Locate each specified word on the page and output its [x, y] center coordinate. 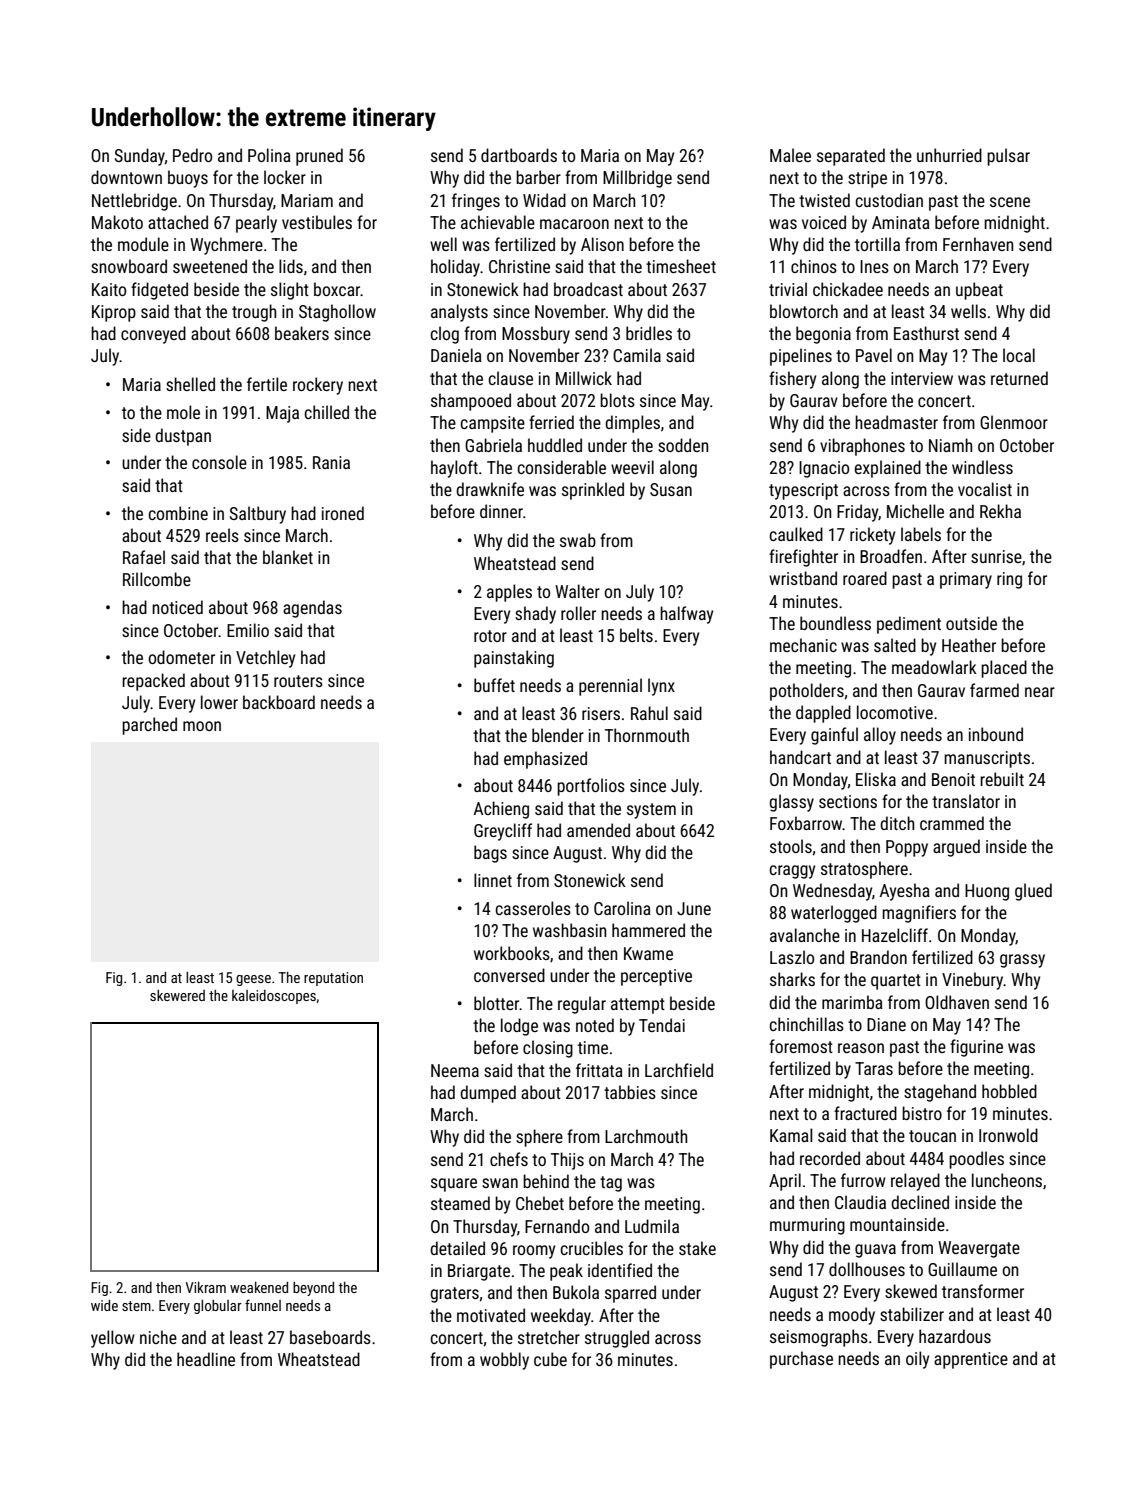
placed [1004, 669]
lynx [661, 687]
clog [444, 335]
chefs [509, 1159]
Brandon [878, 957]
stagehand [940, 1093]
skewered [177, 995]
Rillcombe [157, 579]
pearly [256, 224]
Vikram [206, 1287]
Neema [455, 1070]
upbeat [979, 291]
